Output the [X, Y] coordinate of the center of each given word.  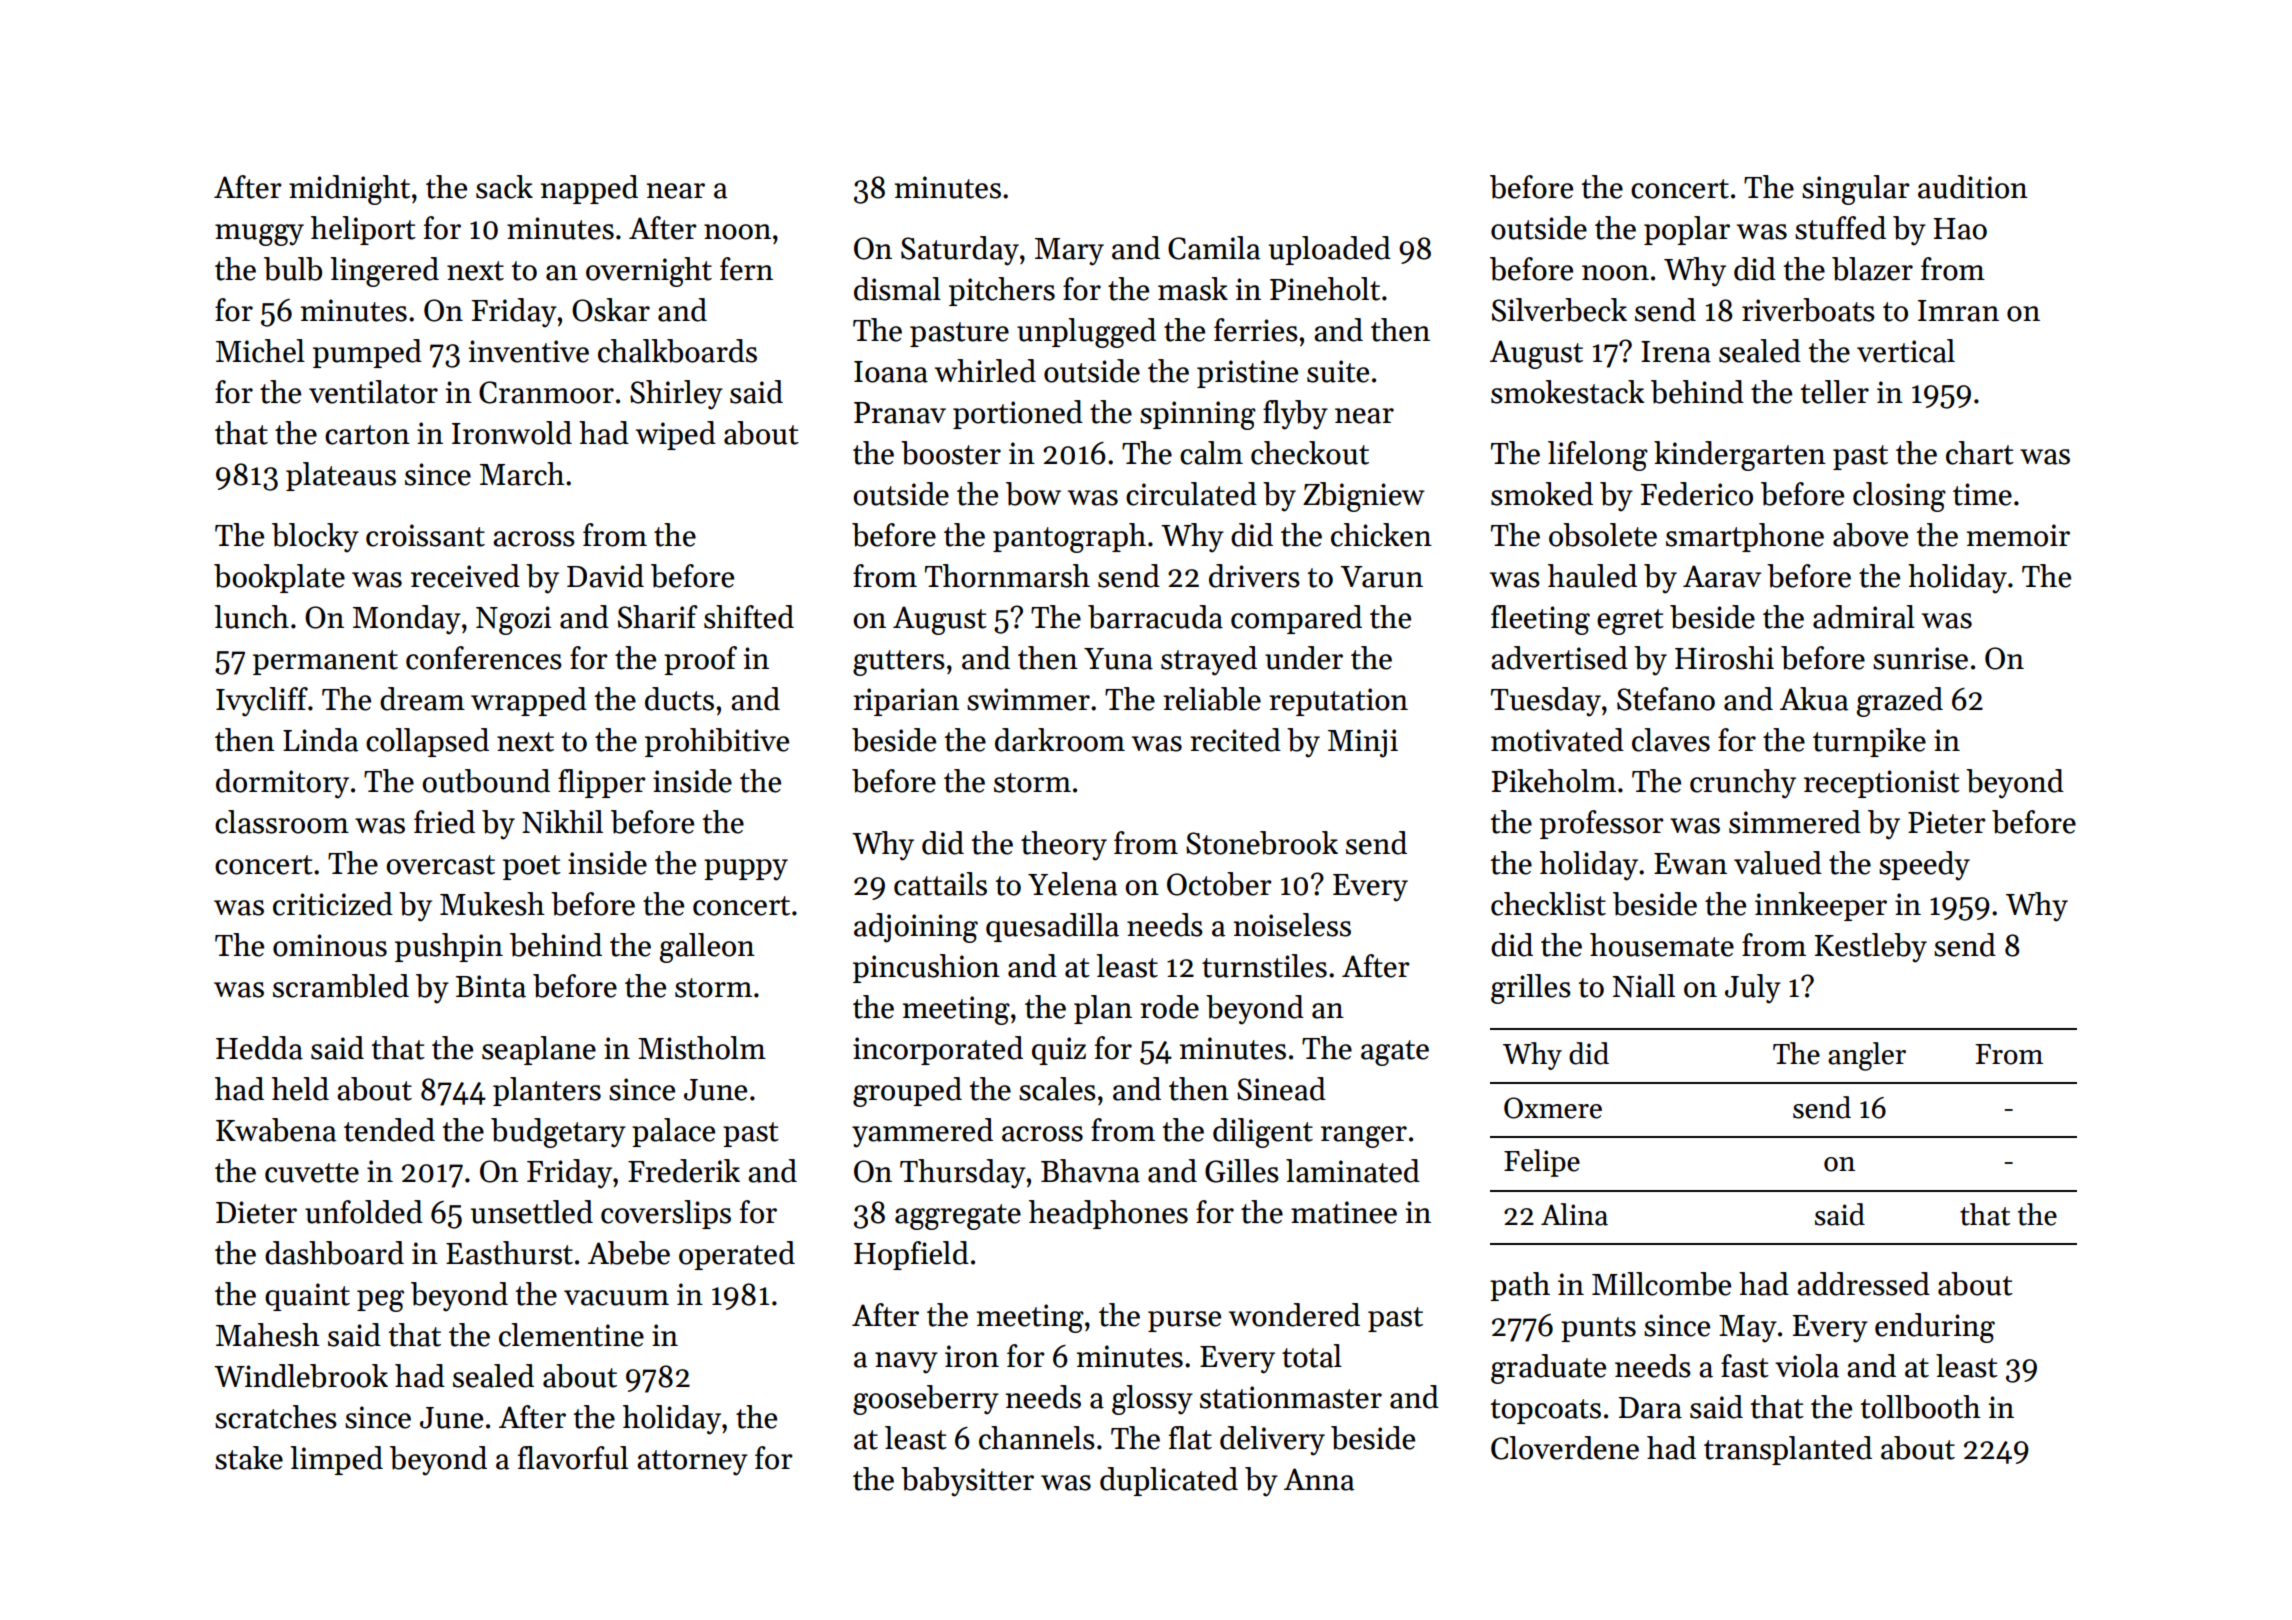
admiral [1864, 617]
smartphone [1745, 537]
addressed [1863, 1284]
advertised [1559, 658]
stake [249, 1458]
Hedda [259, 1048]
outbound [486, 781]
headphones [1108, 1214]
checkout [1310, 453]
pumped [367, 353]
